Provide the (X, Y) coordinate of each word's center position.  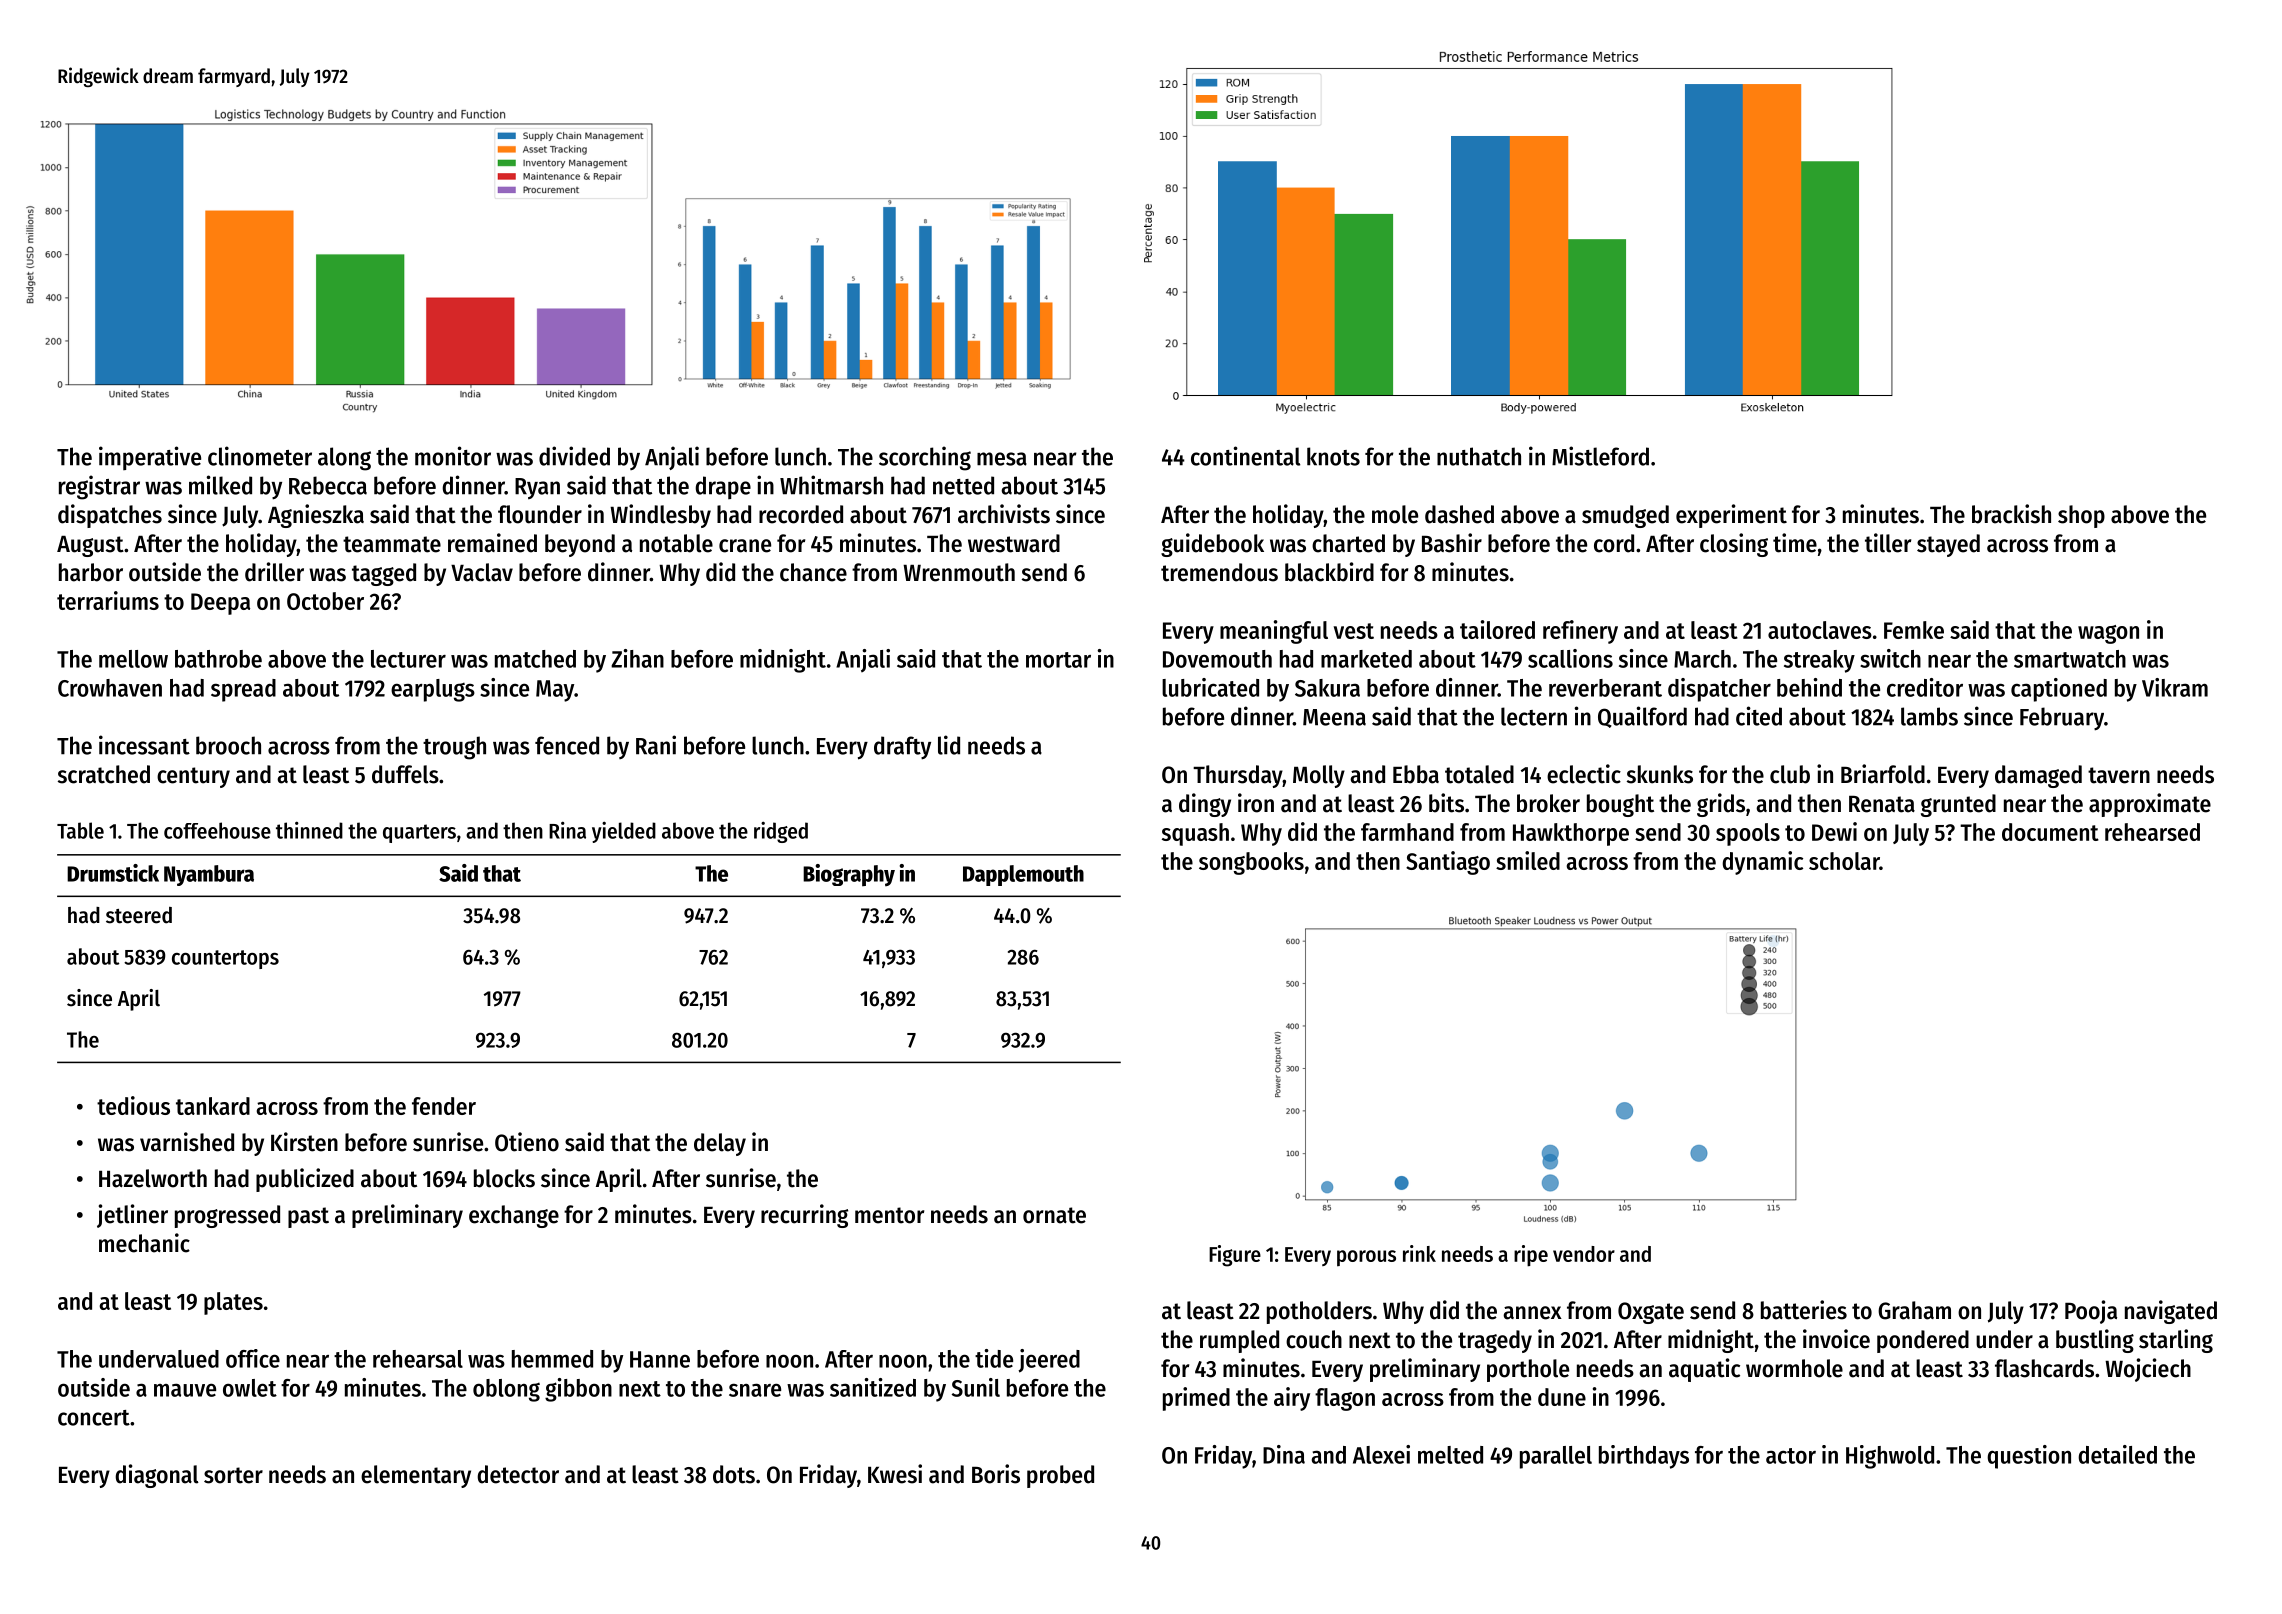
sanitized (873, 1387)
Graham (1914, 1310)
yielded (624, 832)
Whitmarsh (831, 485)
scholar (1844, 861)
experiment (1731, 516)
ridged (781, 832)
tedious (133, 1105)
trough (454, 748)
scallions (1570, 658)
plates (233, 1303)
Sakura (1327, 688)
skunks (1660, 774)
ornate (1054, 1215)
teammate (392, 544)
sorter (233, 1475)
